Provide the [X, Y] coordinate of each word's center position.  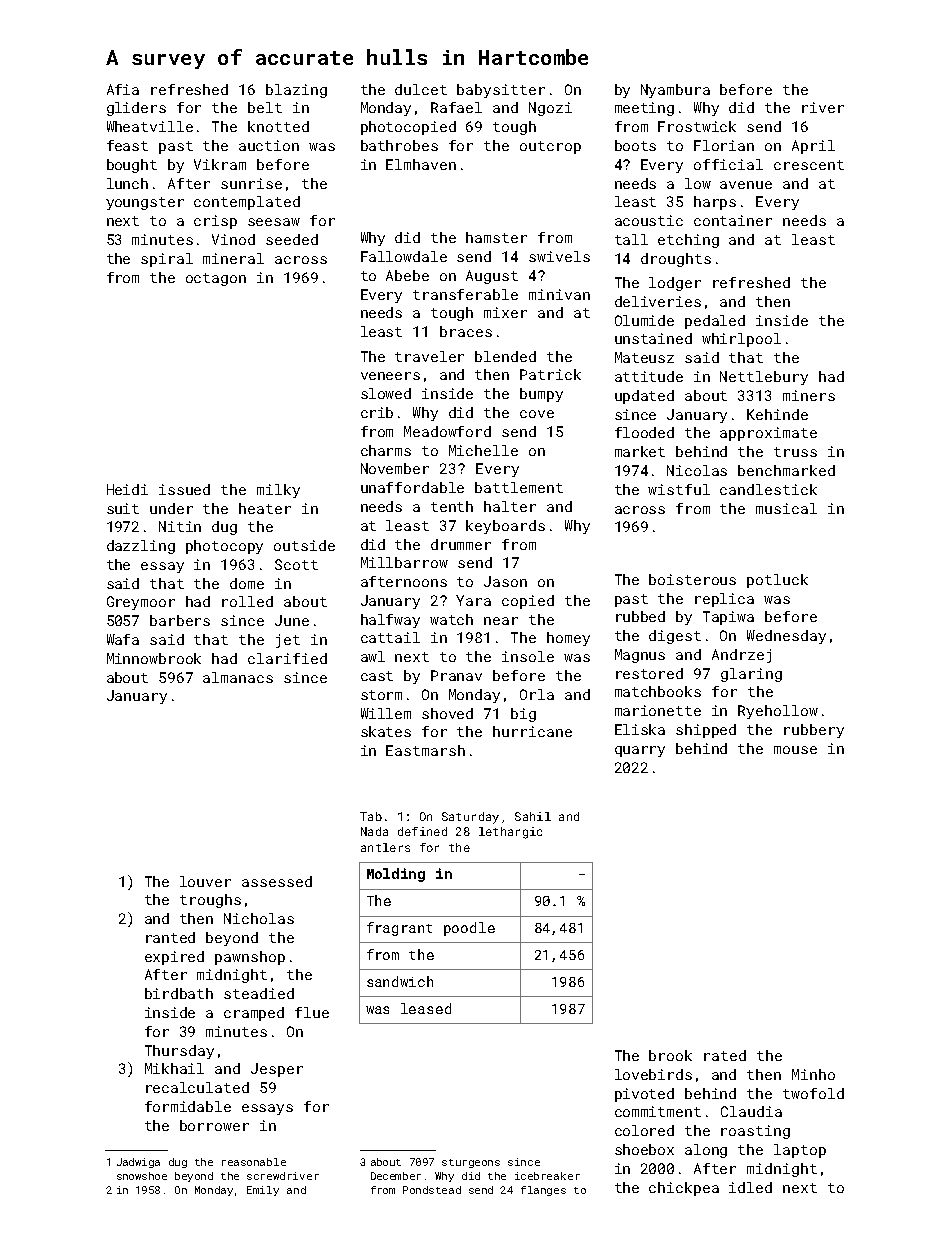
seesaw [274, 222]
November [395, 468]
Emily [263, 1191]
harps [715, 203]
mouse [795, 750]
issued [184, 489]
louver [205, 881]
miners [809, 395]
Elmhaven [421, 164]
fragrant [399, 929]
